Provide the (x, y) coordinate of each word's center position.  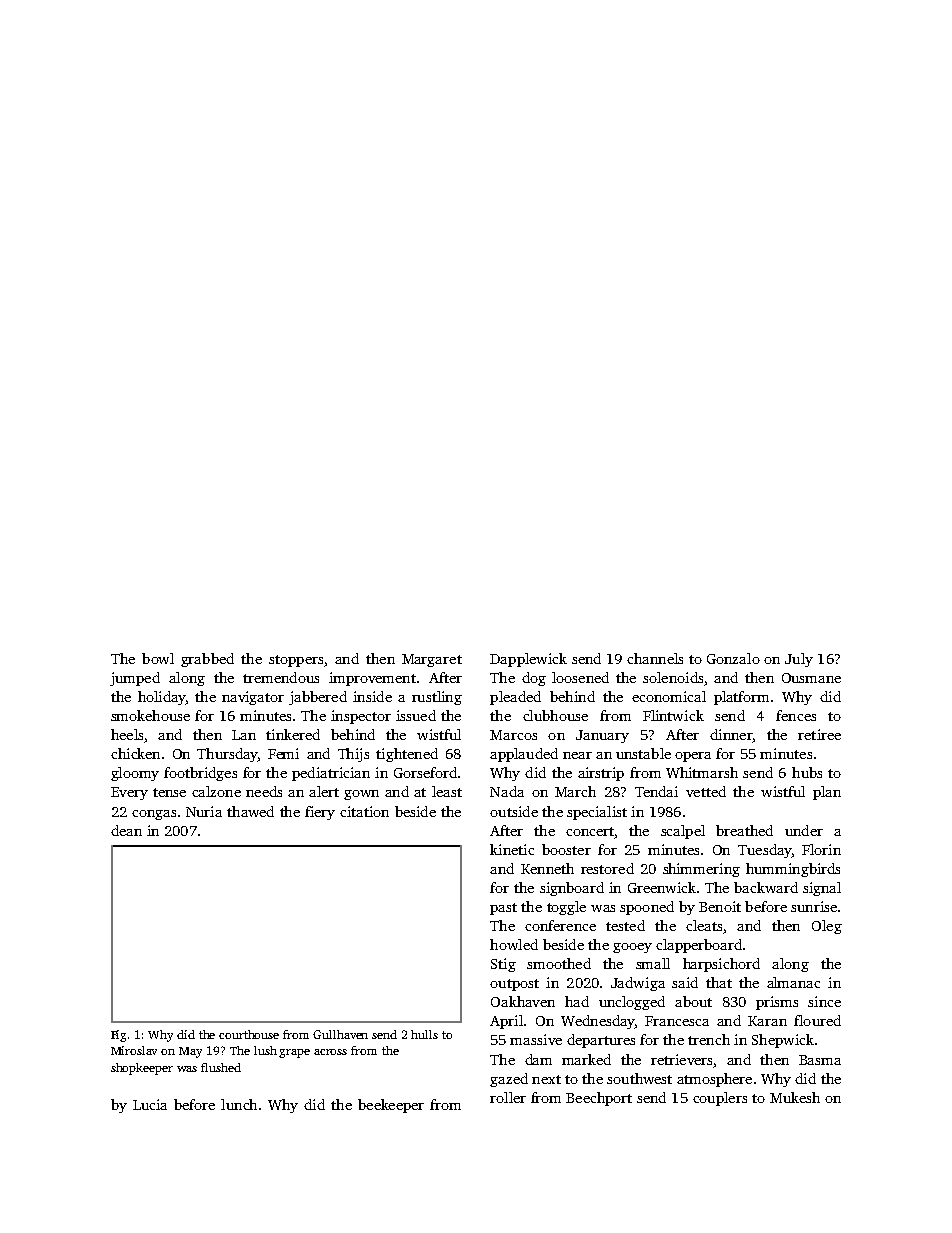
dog (534, 679)
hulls (424, 1034)
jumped (135, 679)
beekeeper (391, 1106)
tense (169, 792)
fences (796, 715)
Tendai (656, 791)
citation (364, 811)
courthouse (249, 1034)
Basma (820, 1060)
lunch (239, 1104)
